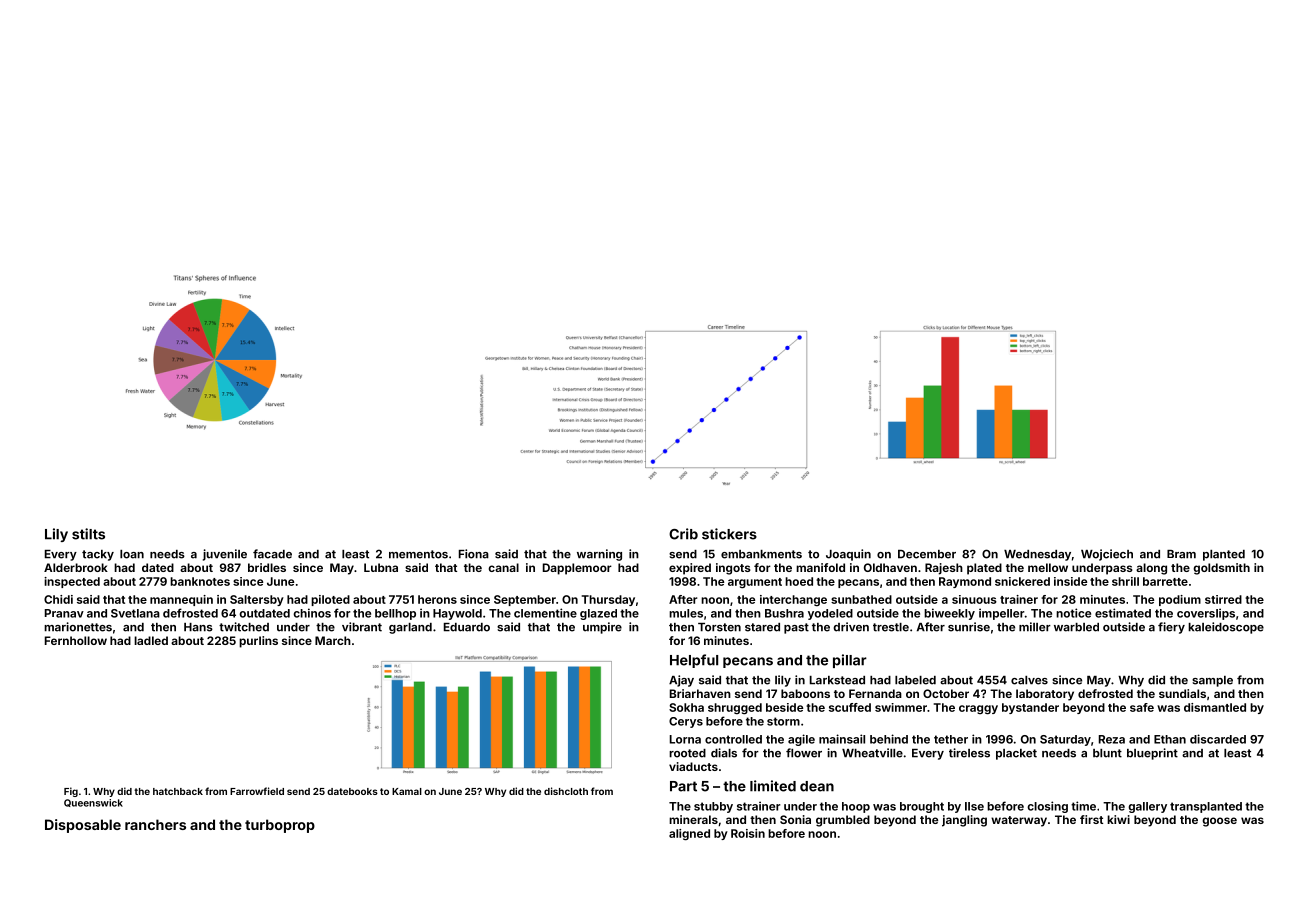 The height and width of the screenshot is (924, 1308). I want to click on stilts, so click(88, 534).
